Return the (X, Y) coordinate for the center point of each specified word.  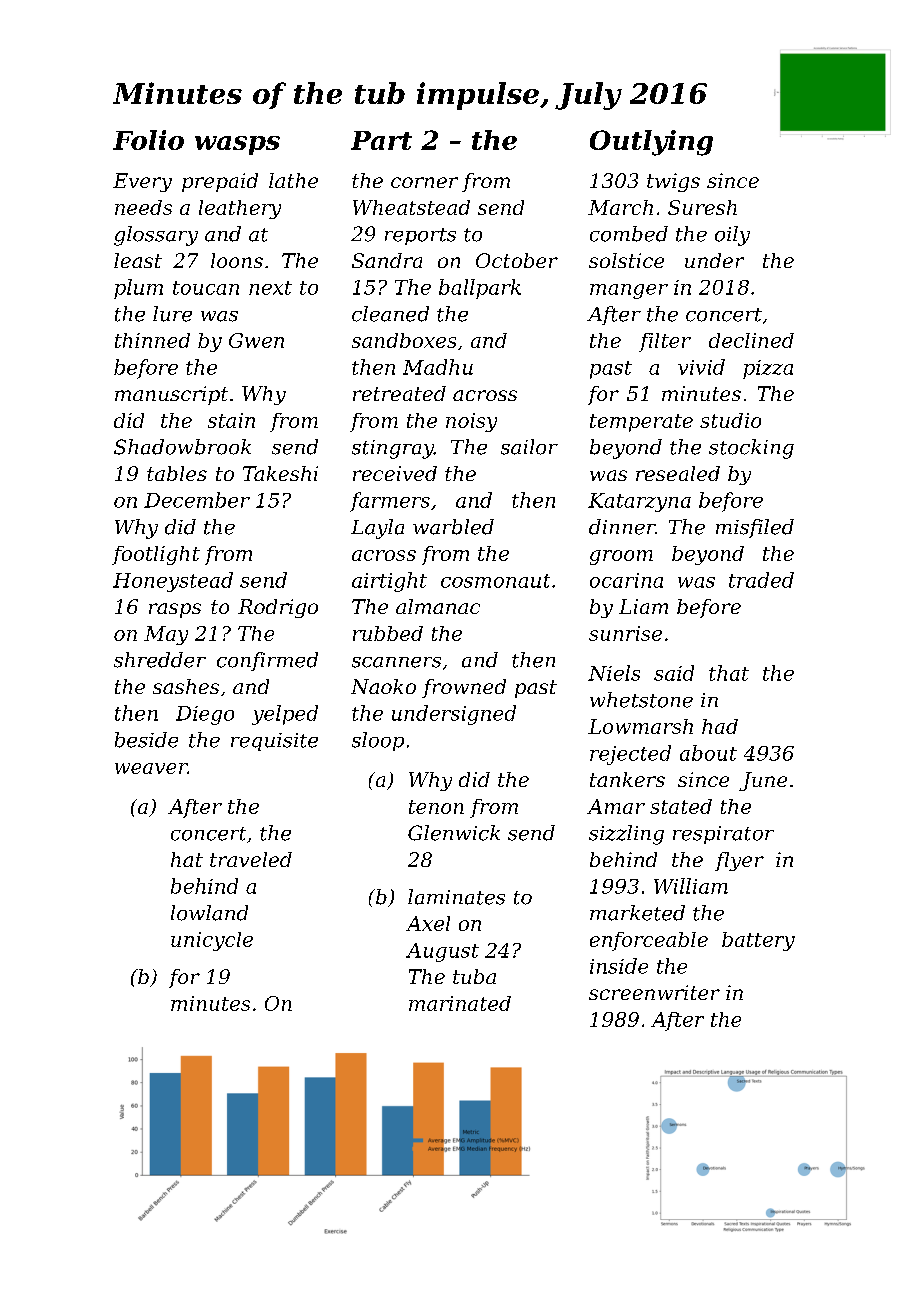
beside (146, 740)
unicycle (212, 941)
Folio (148, 140)
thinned (152, 340)
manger (629, 291)
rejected (630, 755)
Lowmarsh (640, 726)
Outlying (651, 143)
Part (381, 140)
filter (665, 342)
